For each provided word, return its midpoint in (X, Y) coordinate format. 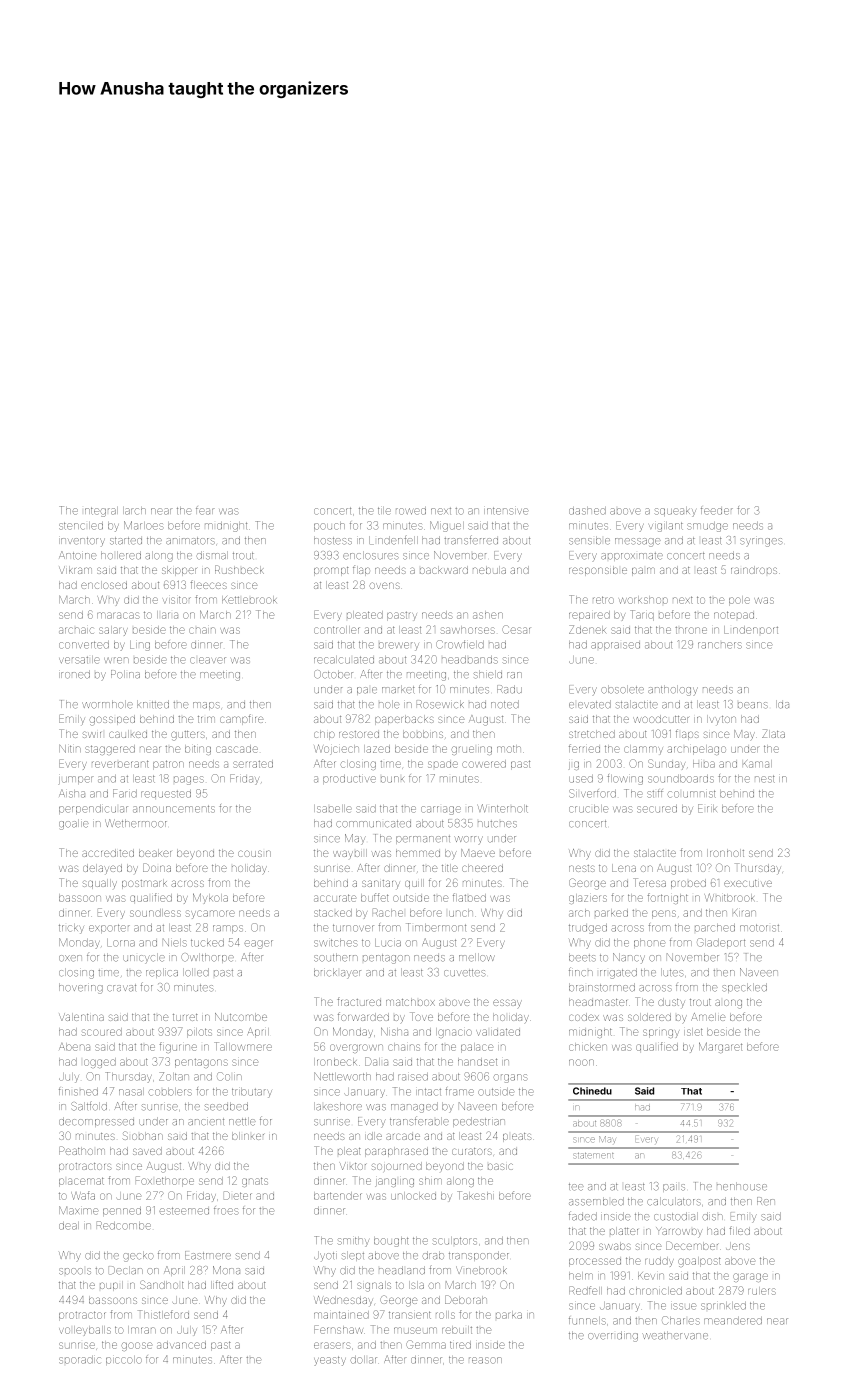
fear (205, 510)
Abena (74, 1047)
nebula (489, 570)
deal (69, 1226)
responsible (598, 571)
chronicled (655, 1291)
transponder (479, 1256)
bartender (338, 1196)
